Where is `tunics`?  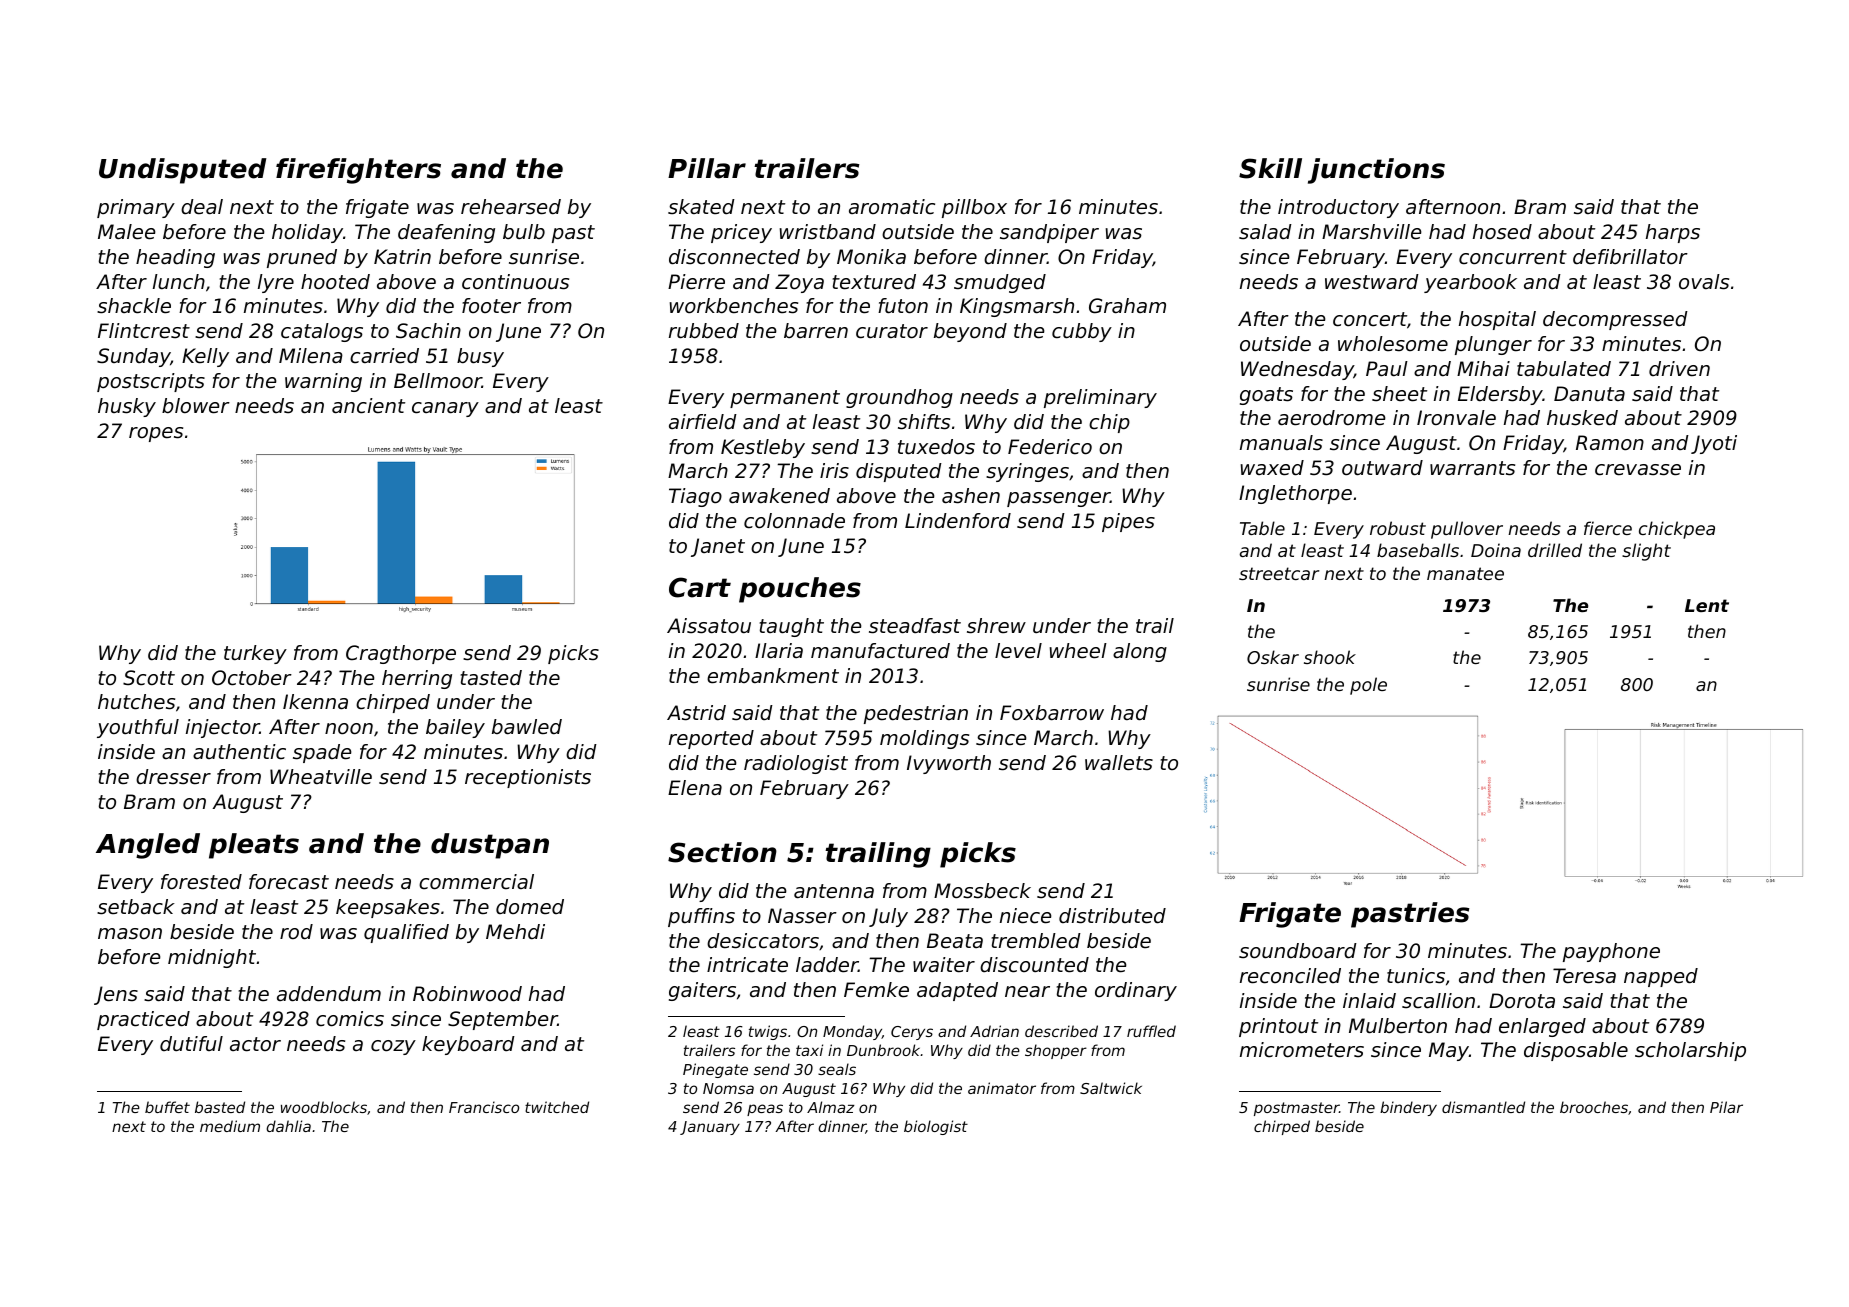 tunics is located at coordinates (1416, 976).
